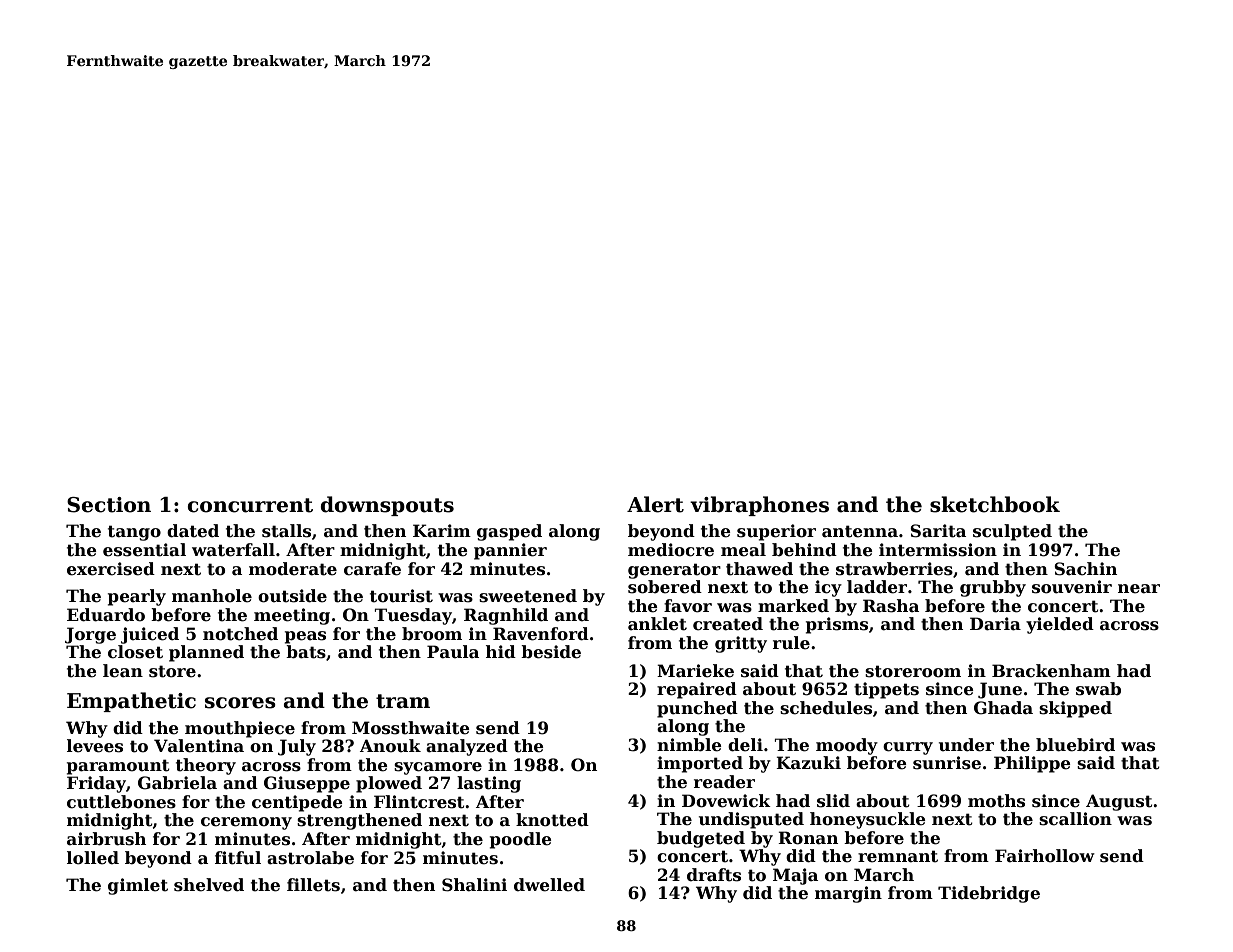 The image size is (1233, 952). I want to click on Tidebridge, so click(989, 894).
